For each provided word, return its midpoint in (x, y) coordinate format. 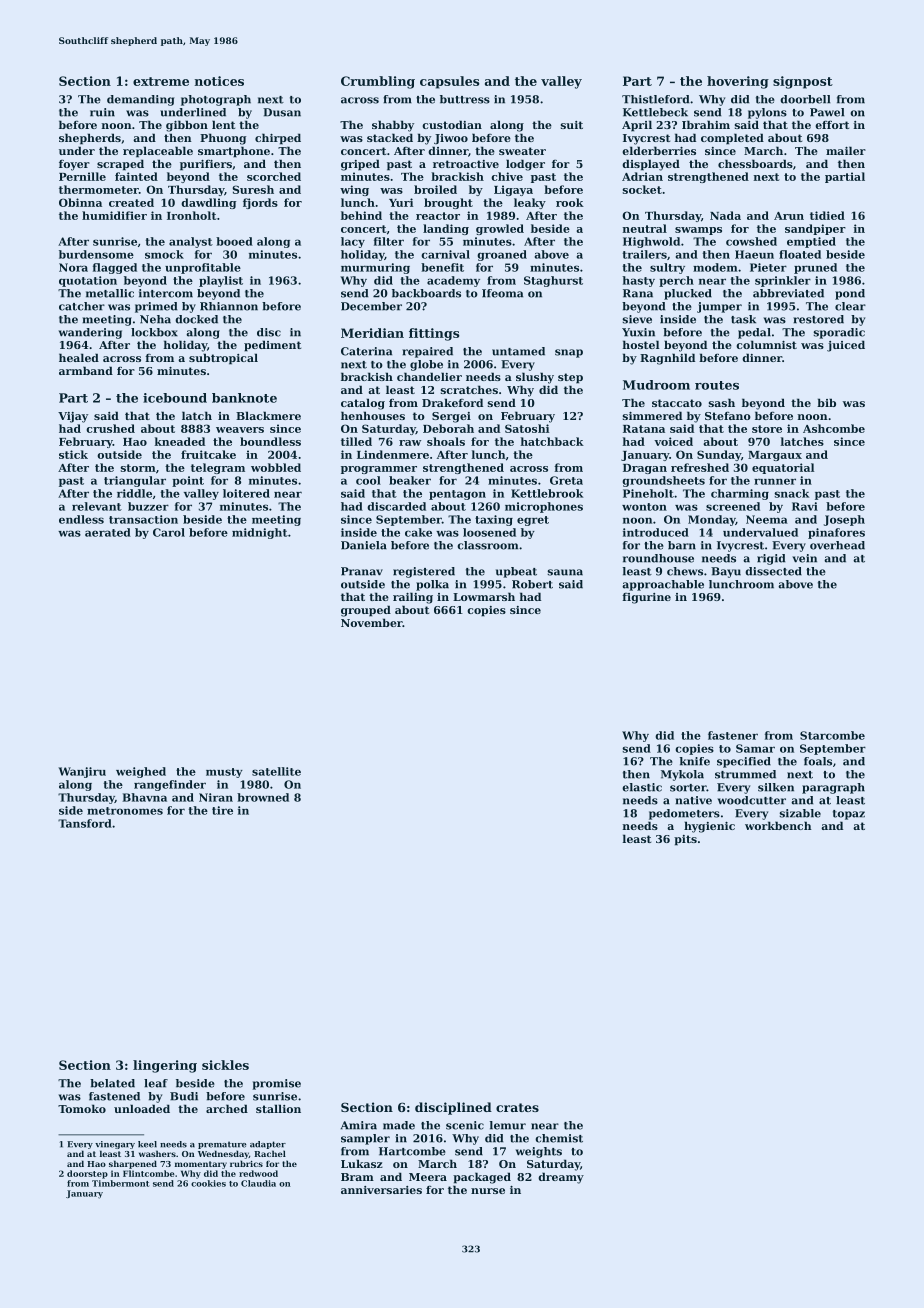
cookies (208, 1183)
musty (224, 773)
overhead (837, 545)
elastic (642, 787)
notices (219, 81)
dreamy (561, 1178)
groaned (502, 255)
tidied (827, 215)
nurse (488, 1191)
